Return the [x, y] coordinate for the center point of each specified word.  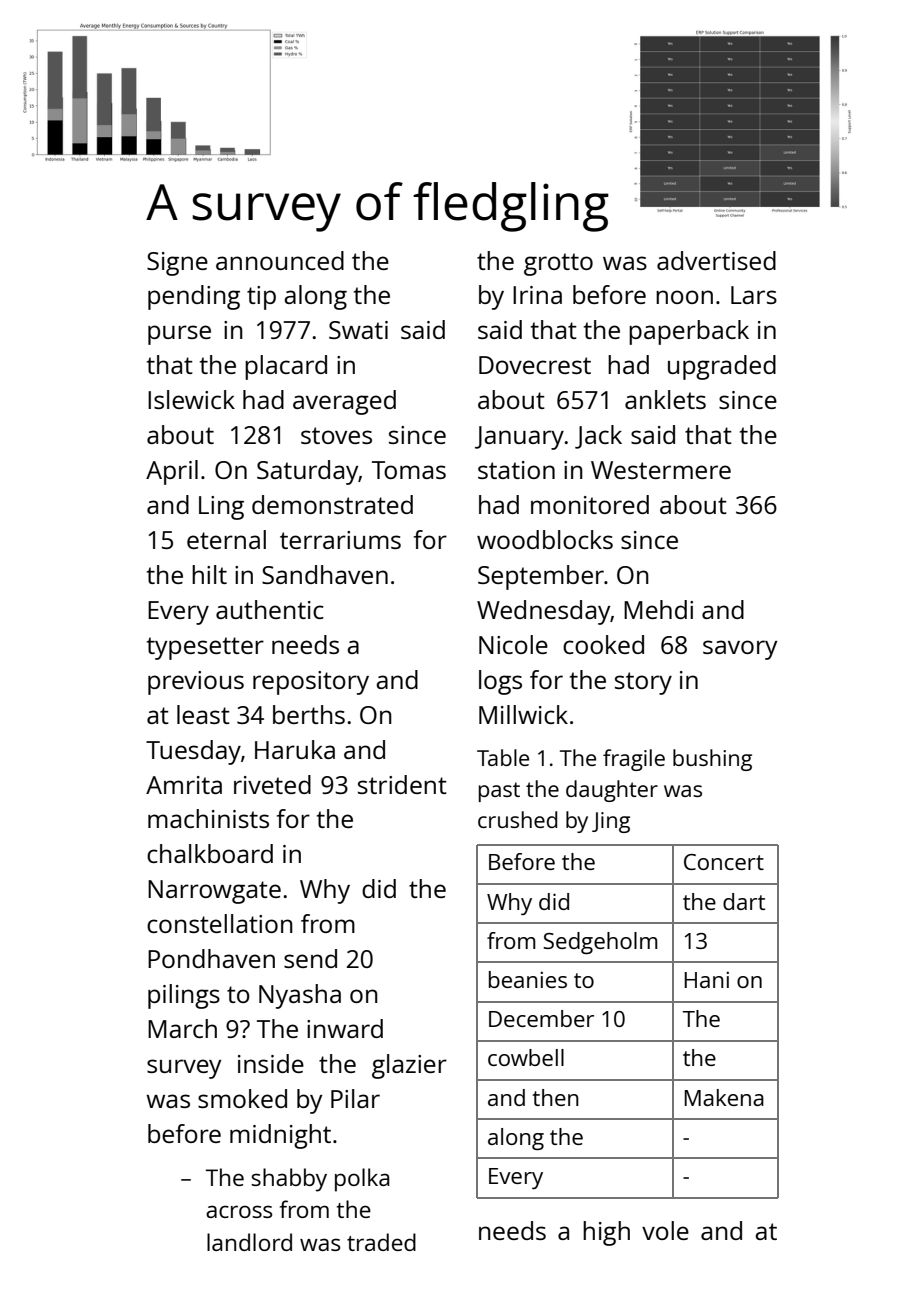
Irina [537, 295]
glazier [409, 1066]
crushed [517, 819]
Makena [724, 1097]
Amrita [184, 785]
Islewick [191, 399]
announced [280, 260]
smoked [242, 1098]
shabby [289, 1180]
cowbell [526, 1057]
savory [740, 650]
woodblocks [545, 539]
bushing [712, 760]
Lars [754, 295]
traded [381, 1242]
